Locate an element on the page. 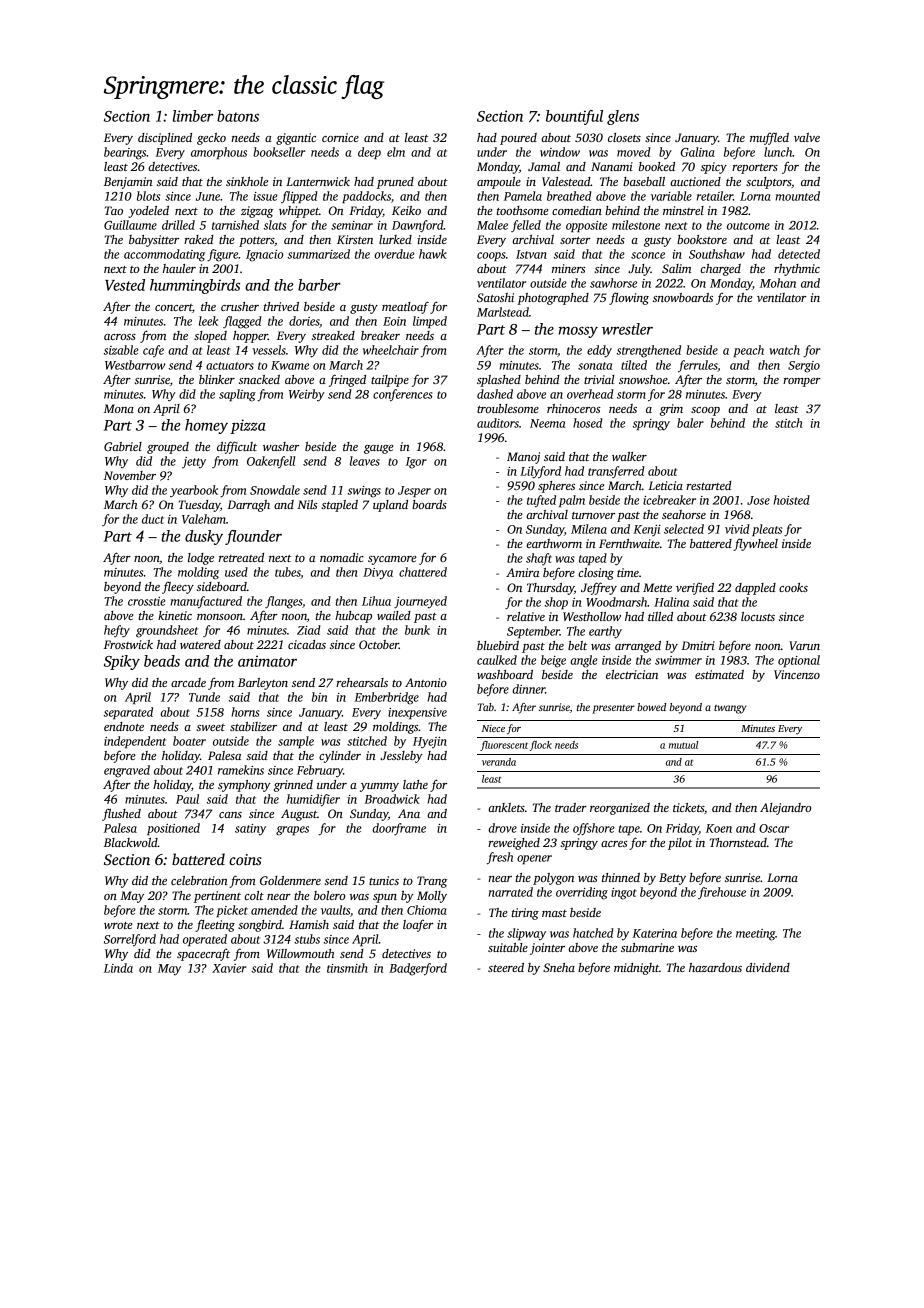 The height and width of the page is (1308, 924). Amira is located at coordinates (522, 572).
